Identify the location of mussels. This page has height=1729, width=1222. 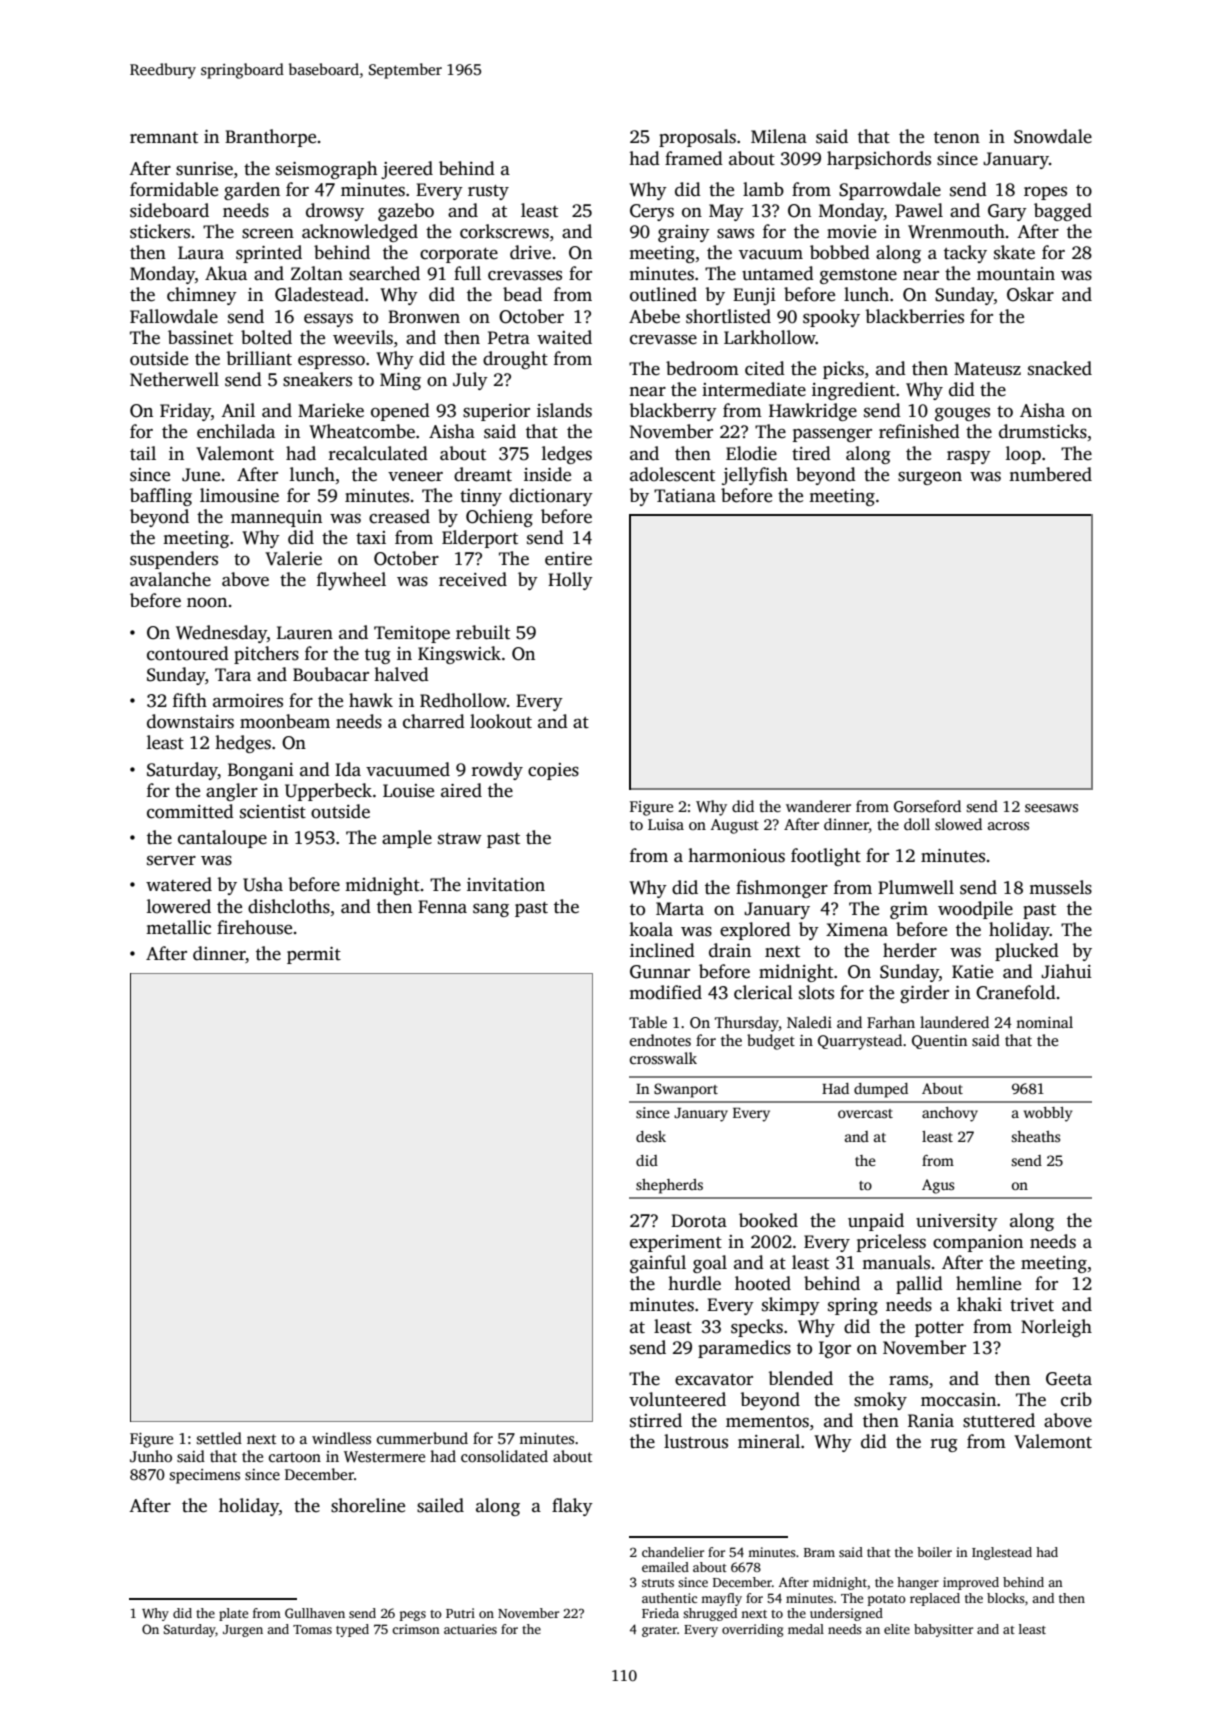
(1060, 887).
